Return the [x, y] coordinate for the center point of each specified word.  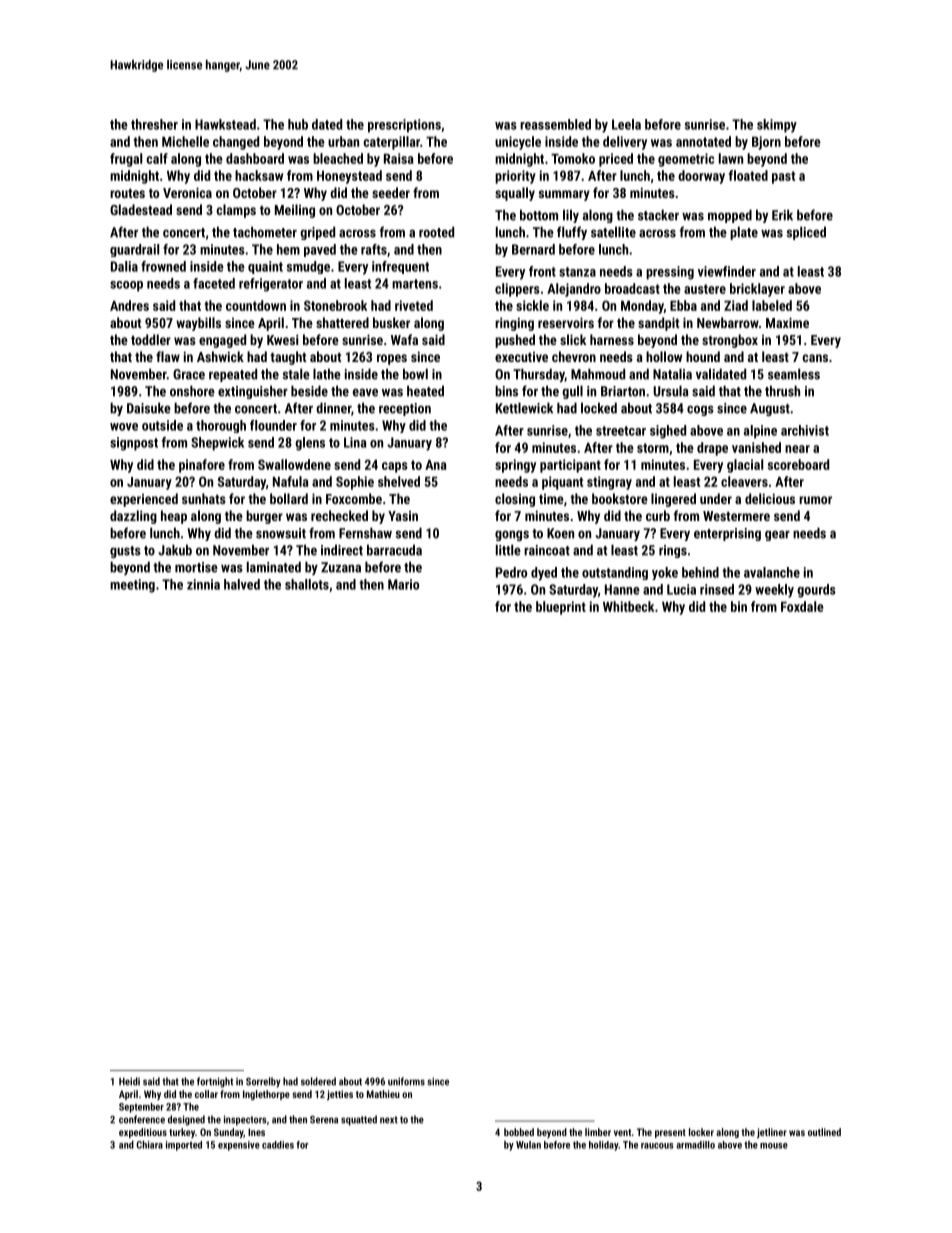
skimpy [777, 126]
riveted [414, 305]
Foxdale [802, 606]
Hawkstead [225, 124]
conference [142, 1119]
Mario [403, 584]
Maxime [787, 322]
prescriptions [404, 126]
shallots [307, 584]
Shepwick [217, 444]
